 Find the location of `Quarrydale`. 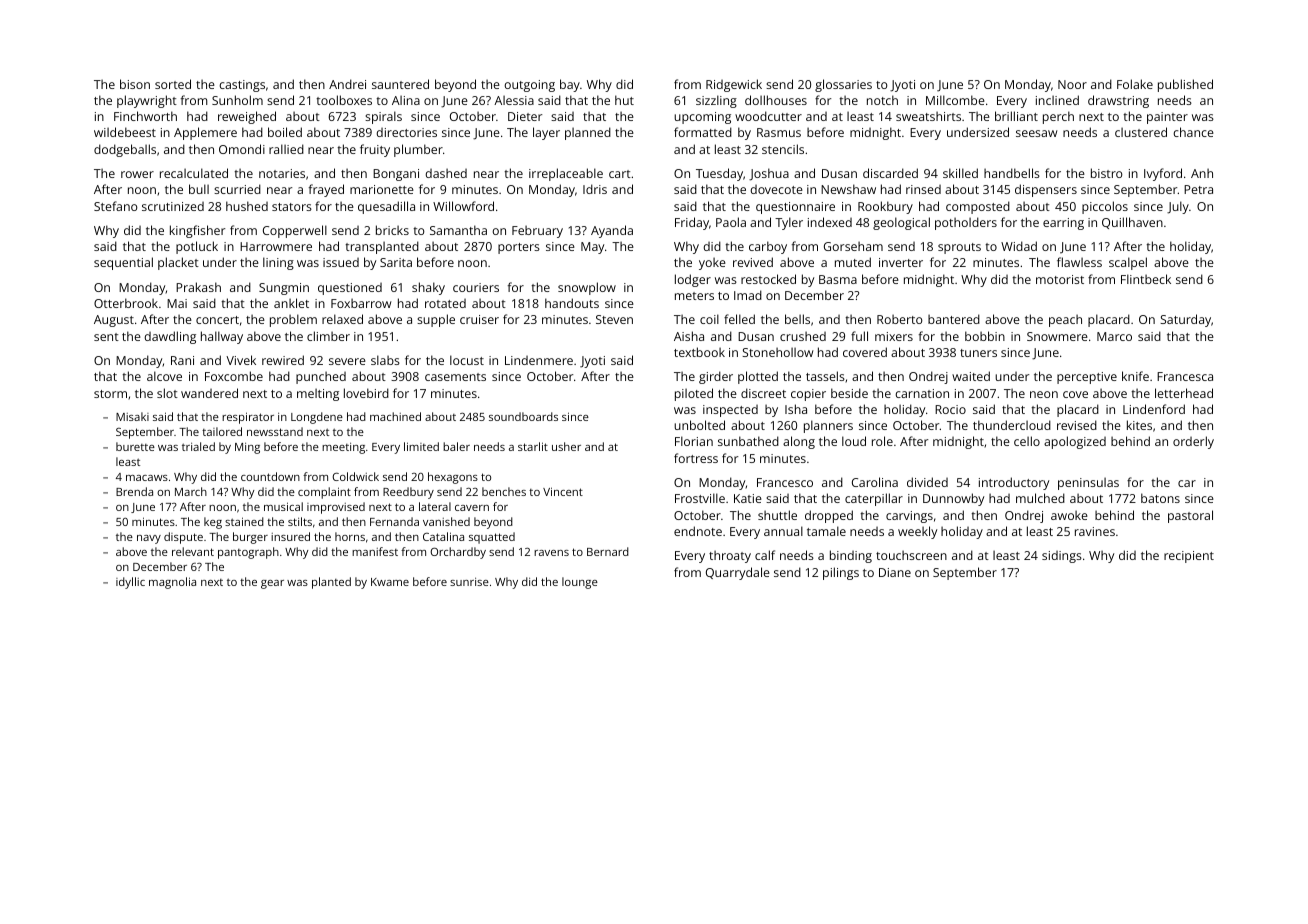

Quarrydale is located at coordinates (738, 573).
